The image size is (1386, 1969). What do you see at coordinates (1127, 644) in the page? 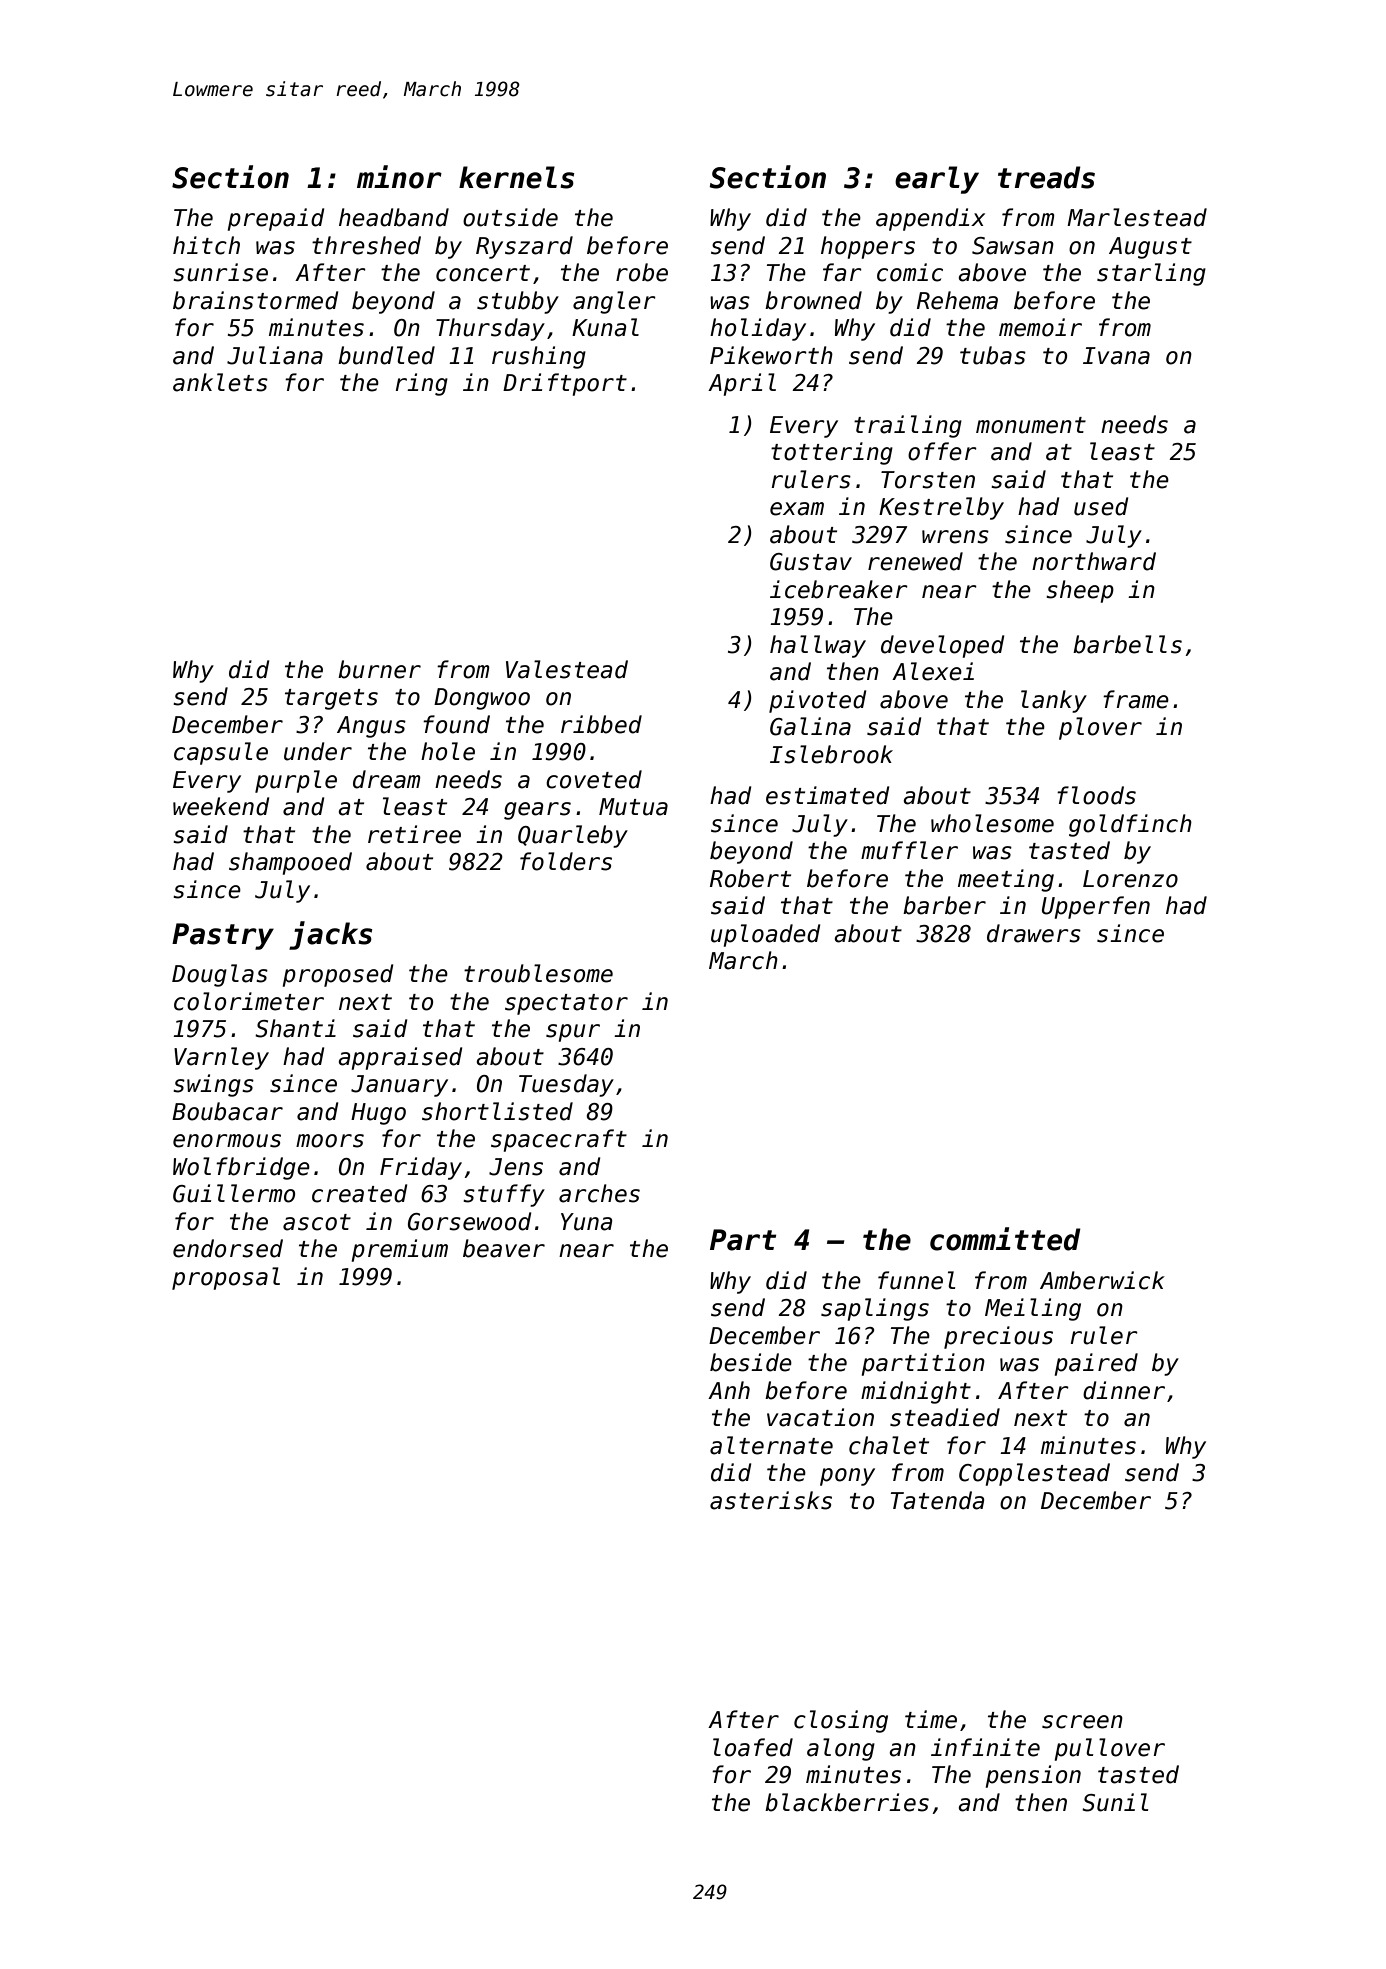
I see `barbells` at bounding box center [1127, 644].
